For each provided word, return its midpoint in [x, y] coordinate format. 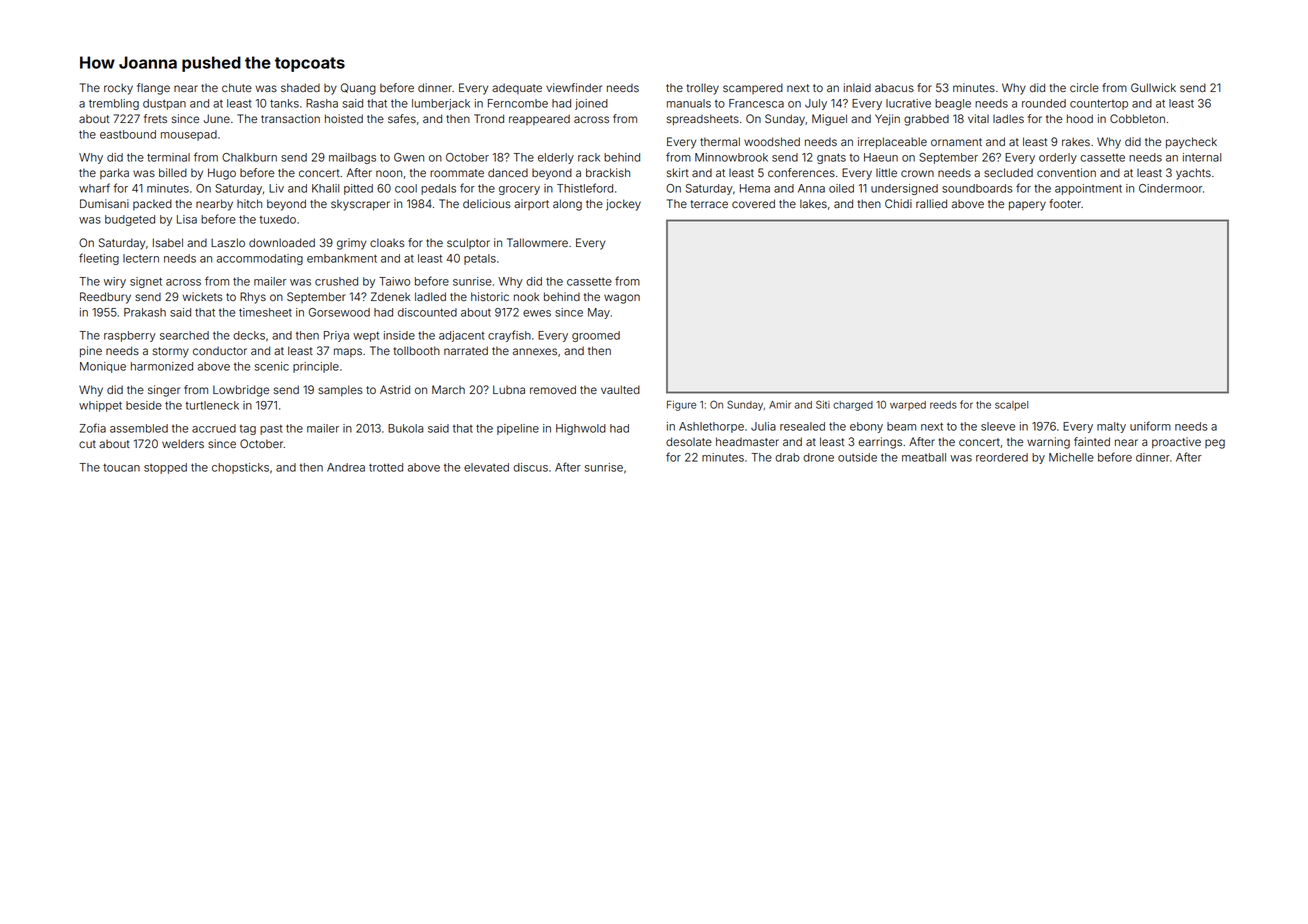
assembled [139, 428]
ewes [537, 313]
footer [1065, 203]
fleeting [99, 259]
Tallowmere [537, 242]
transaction [290, 118]
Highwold [581, 429]
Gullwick [1153, 87]
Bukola [405, 428]
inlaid [857, 87]
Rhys [253, 298]
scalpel [1011, 406]
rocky [118, 89]
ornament [956, 142]
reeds [943, 405]
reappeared [539, 119]
